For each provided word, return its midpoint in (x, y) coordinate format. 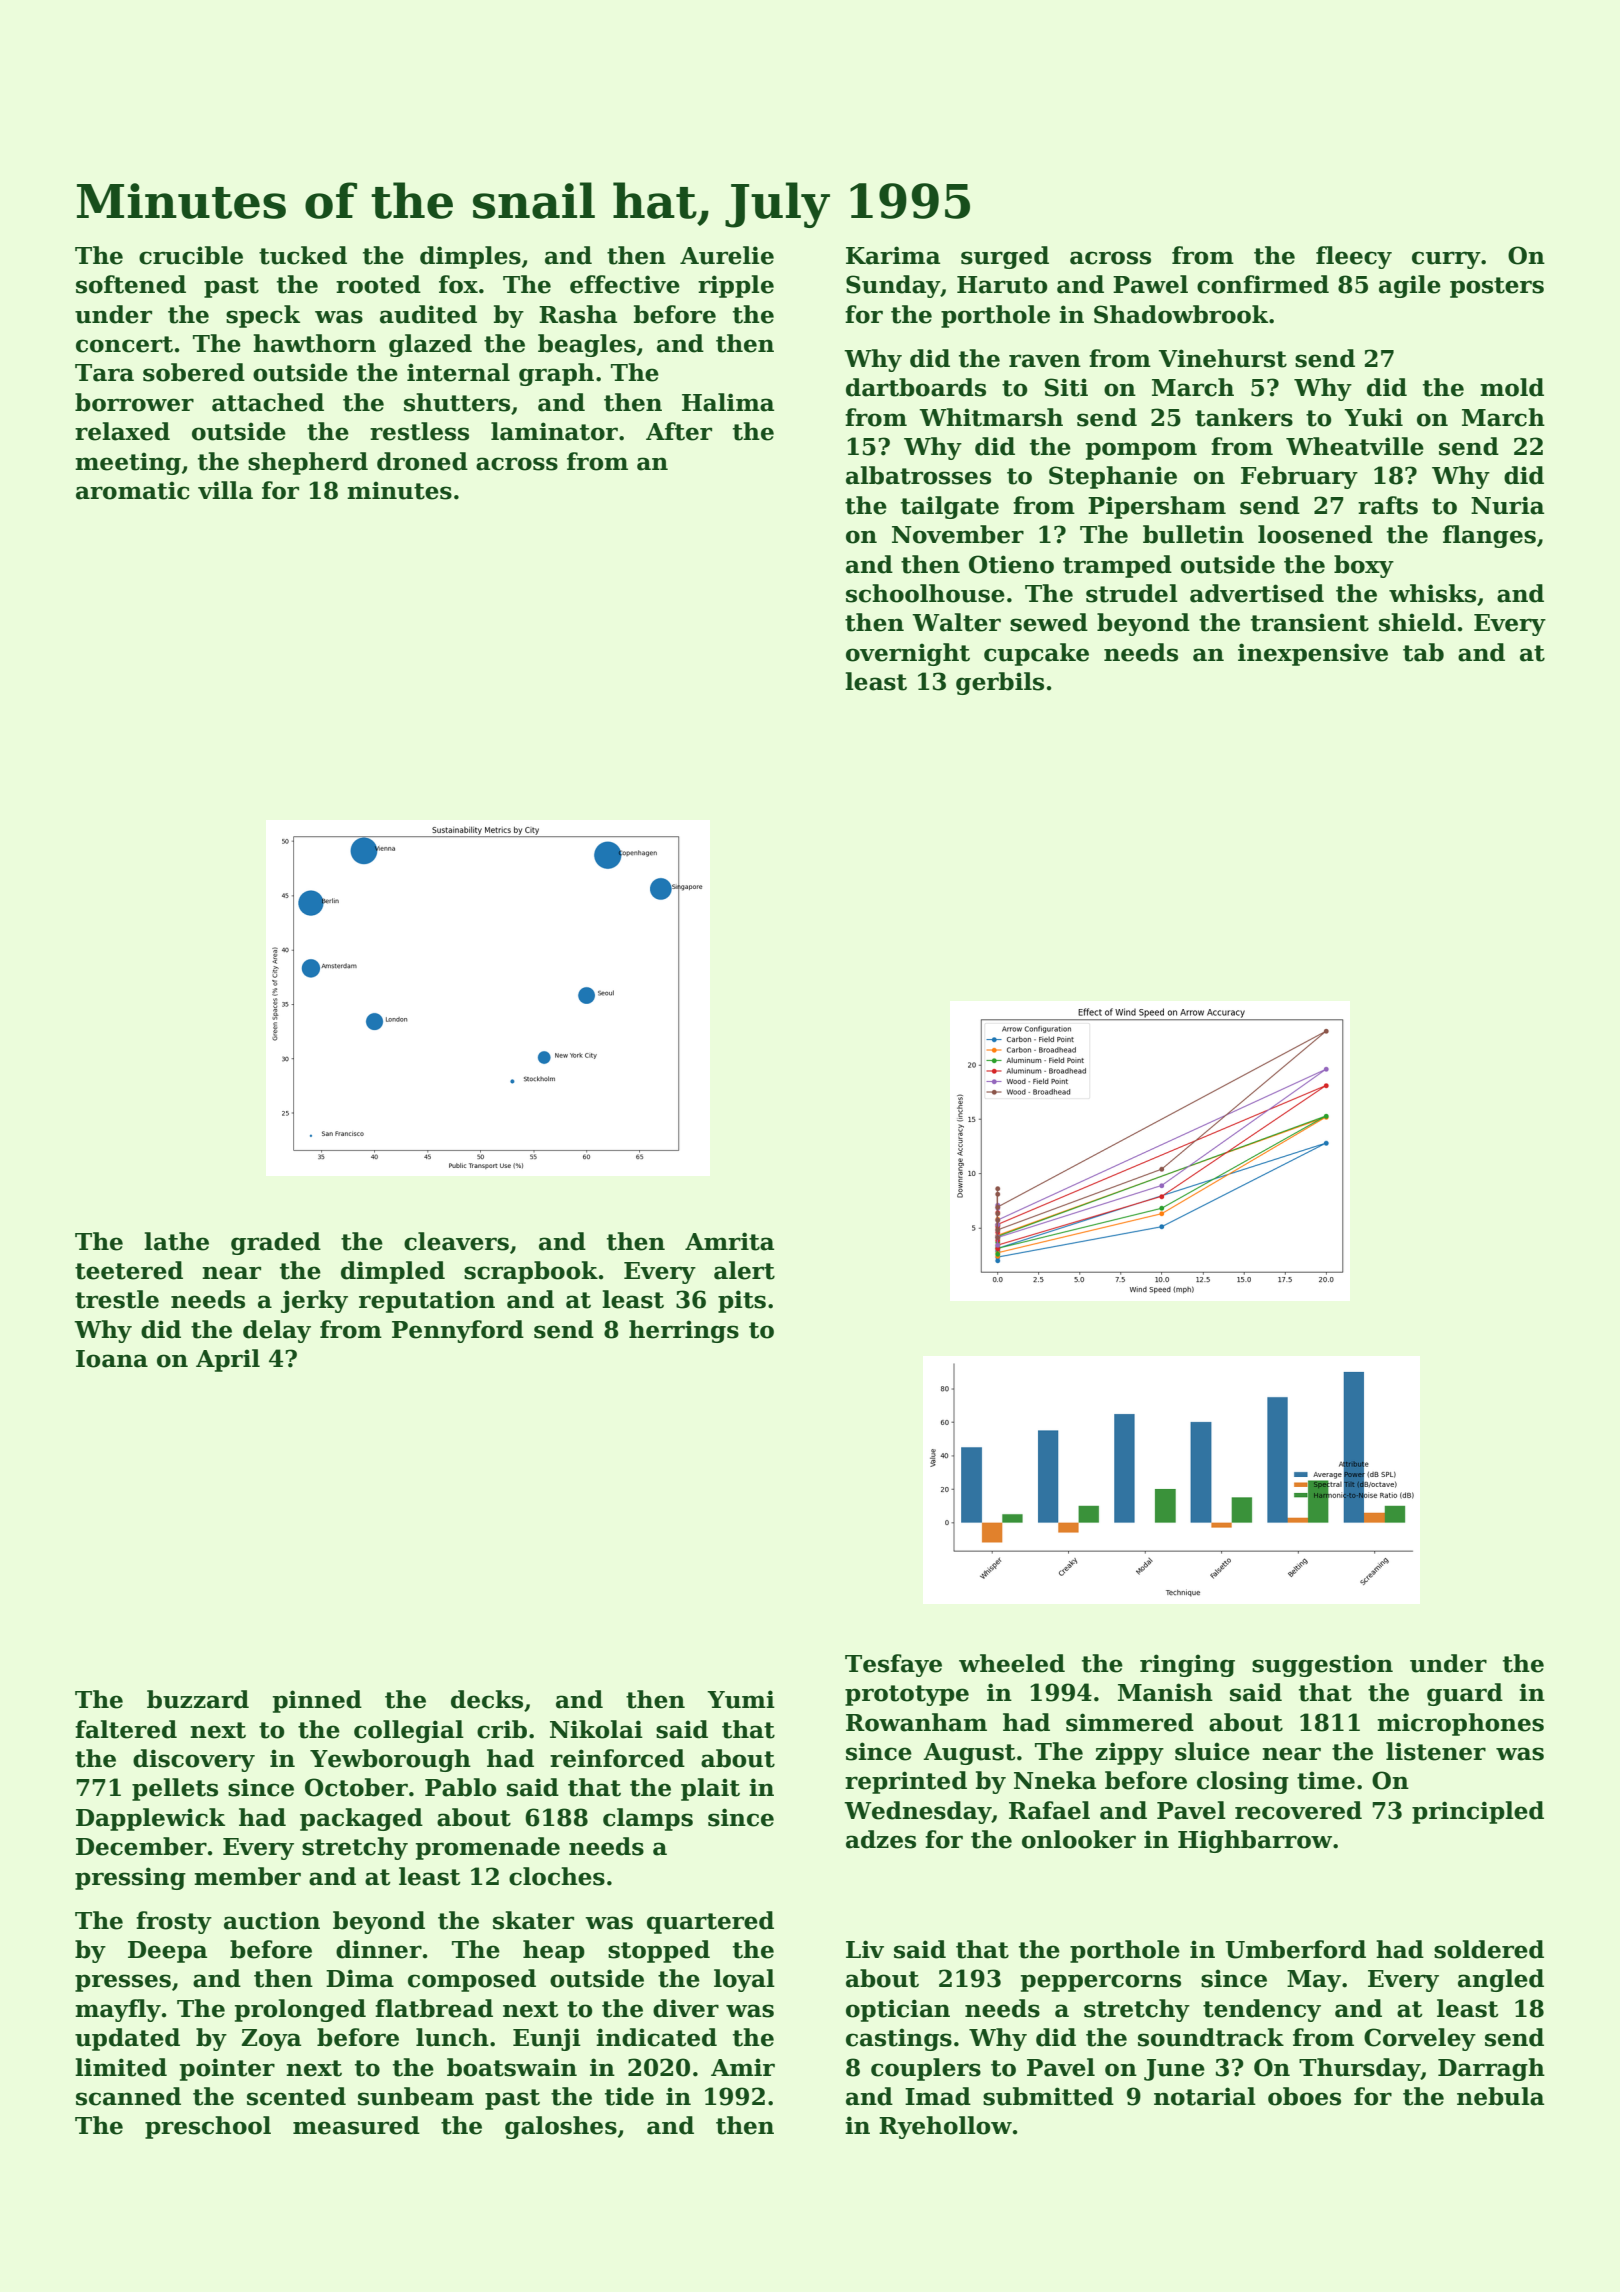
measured (356, 2125)
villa (225, 490)
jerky (314, 1301)
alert (744, 1270)
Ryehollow (945, 2127)
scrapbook (531, 1272)
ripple (736, 286)
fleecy (1354, 257)
